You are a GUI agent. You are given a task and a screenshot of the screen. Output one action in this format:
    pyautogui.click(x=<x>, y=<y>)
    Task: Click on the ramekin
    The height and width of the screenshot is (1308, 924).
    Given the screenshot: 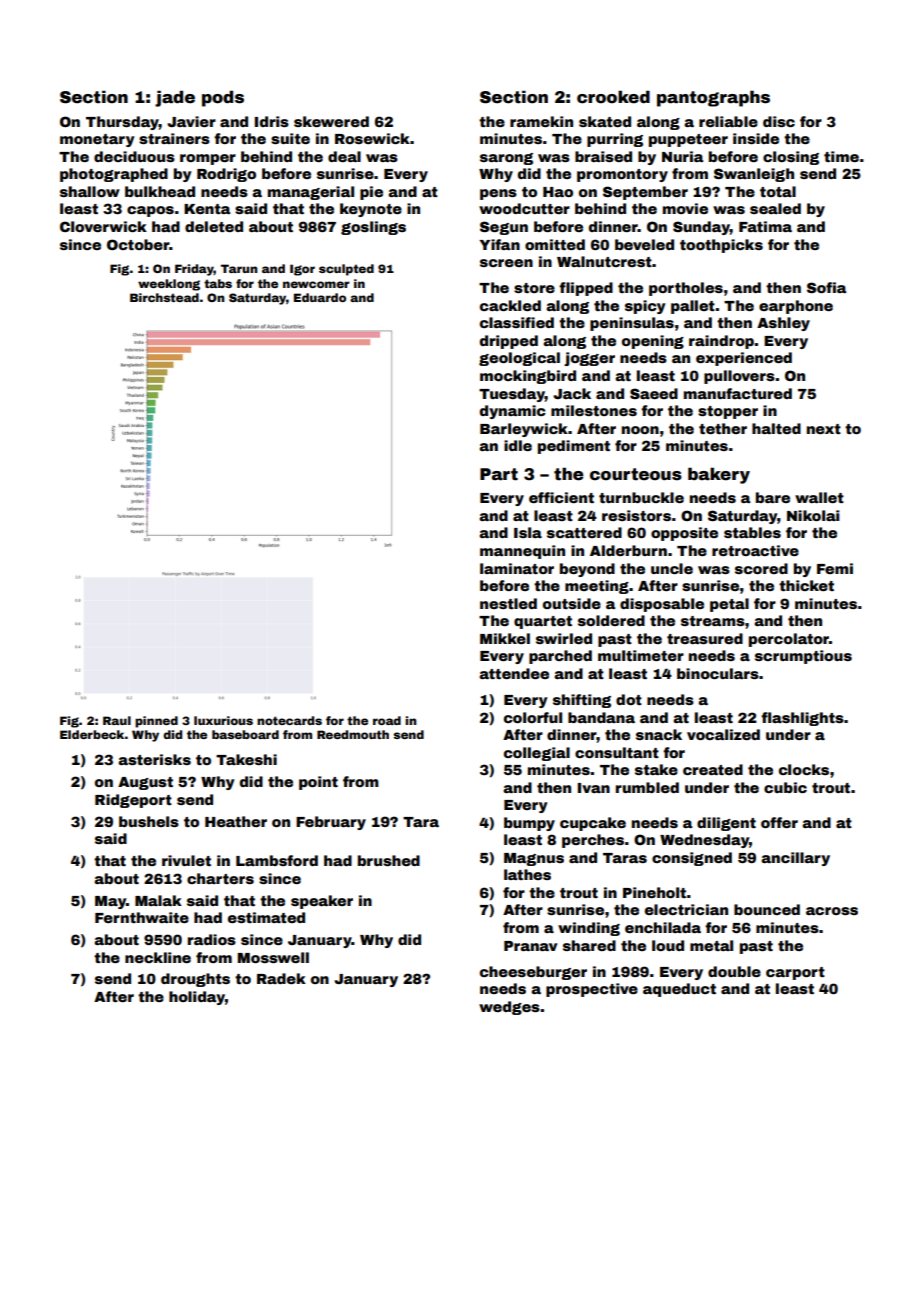 What is the action you would take?
    pyautogui.click(x=541, y=121)
